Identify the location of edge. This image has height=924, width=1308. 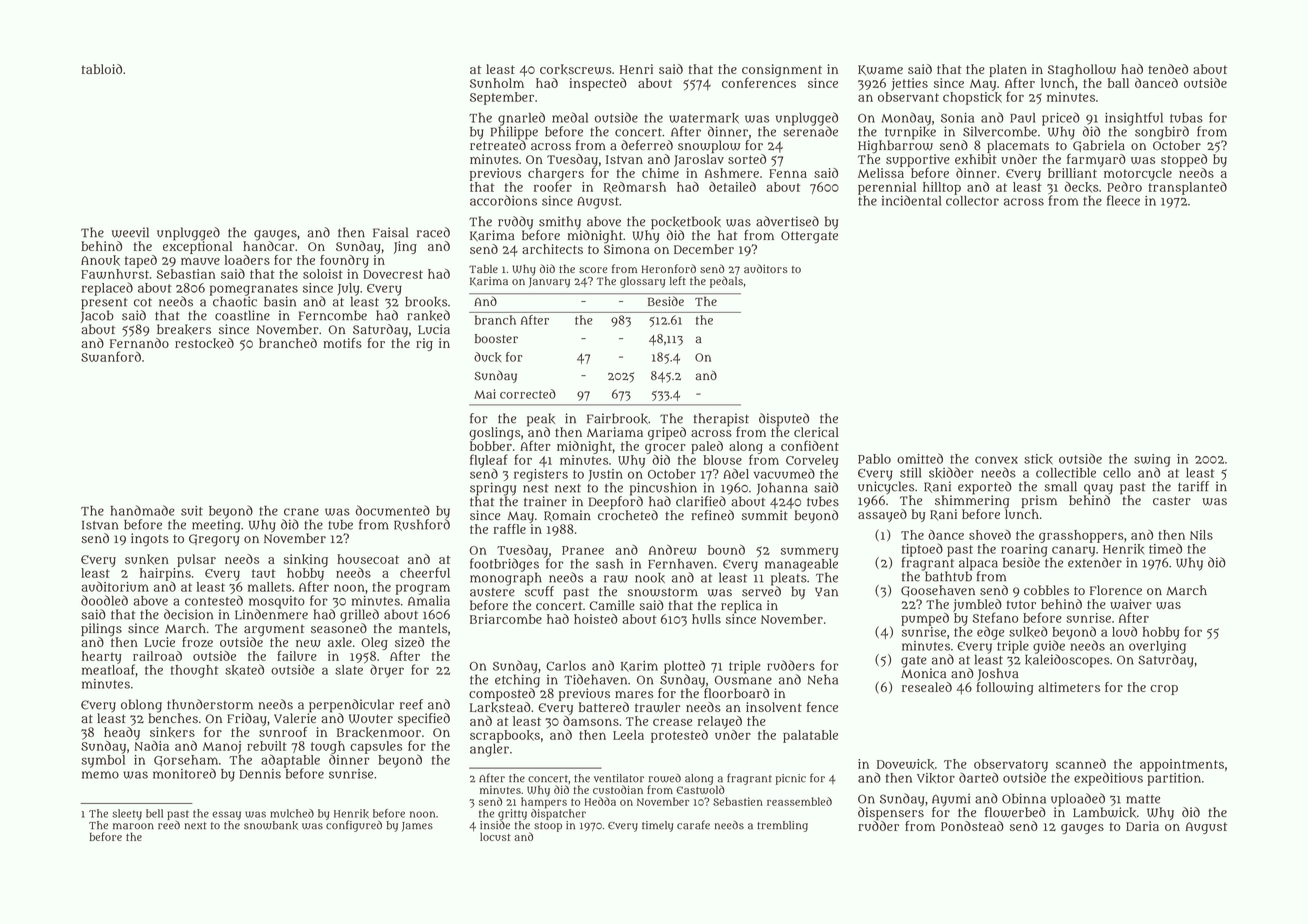
(990, 633).
